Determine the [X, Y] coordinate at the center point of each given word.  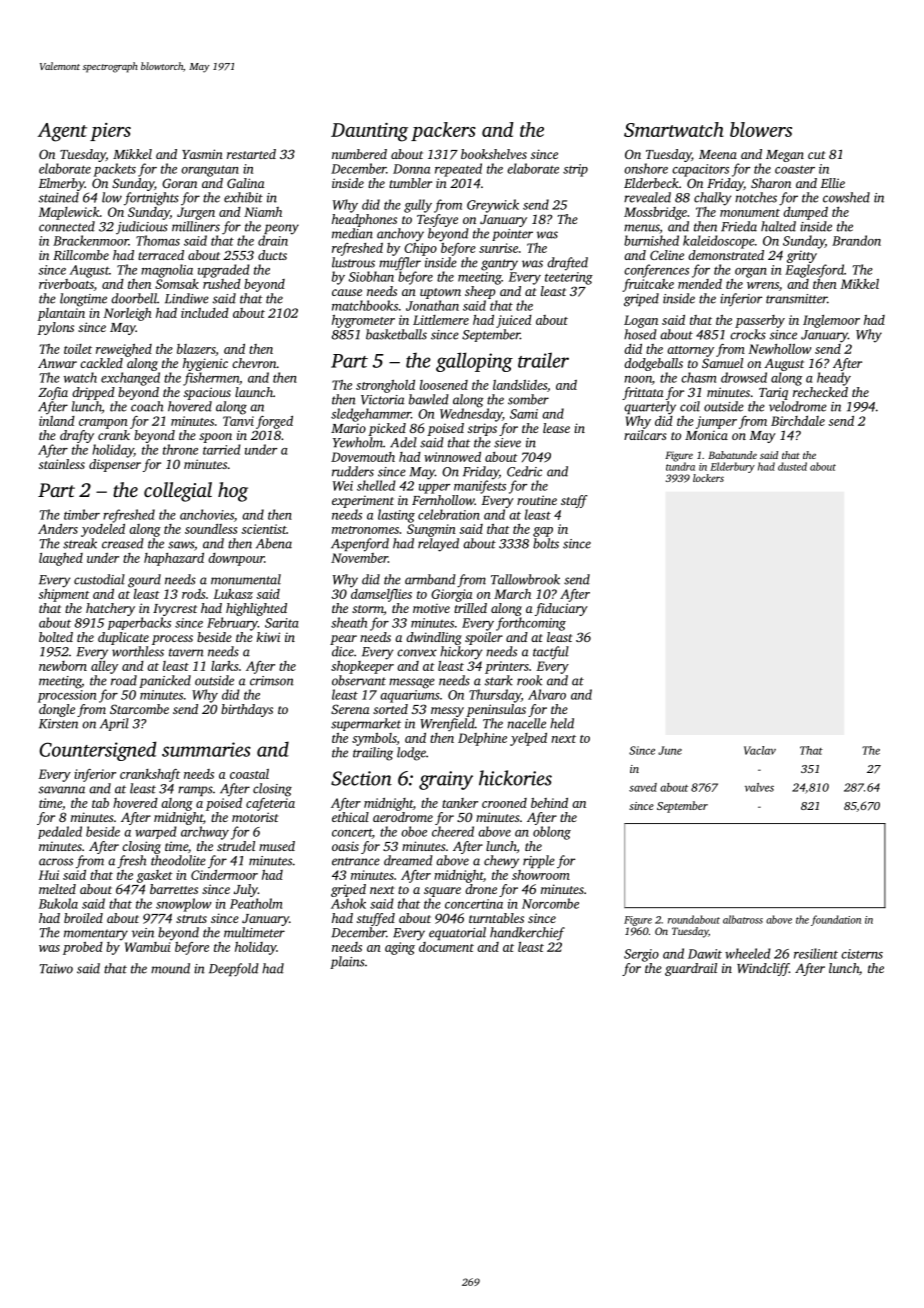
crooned [504, 803]
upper [434, 489]
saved [643, 787]
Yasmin [202, 154]
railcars [645, 435]
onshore [646, 168]
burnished [651, 240]
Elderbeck [651, 183]
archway [205, 833]
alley [104, 667]
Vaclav [760, 750]
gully [418, 206]
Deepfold [234, 970]
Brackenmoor [91, 240]
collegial [178, 492]
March [512, 594]
